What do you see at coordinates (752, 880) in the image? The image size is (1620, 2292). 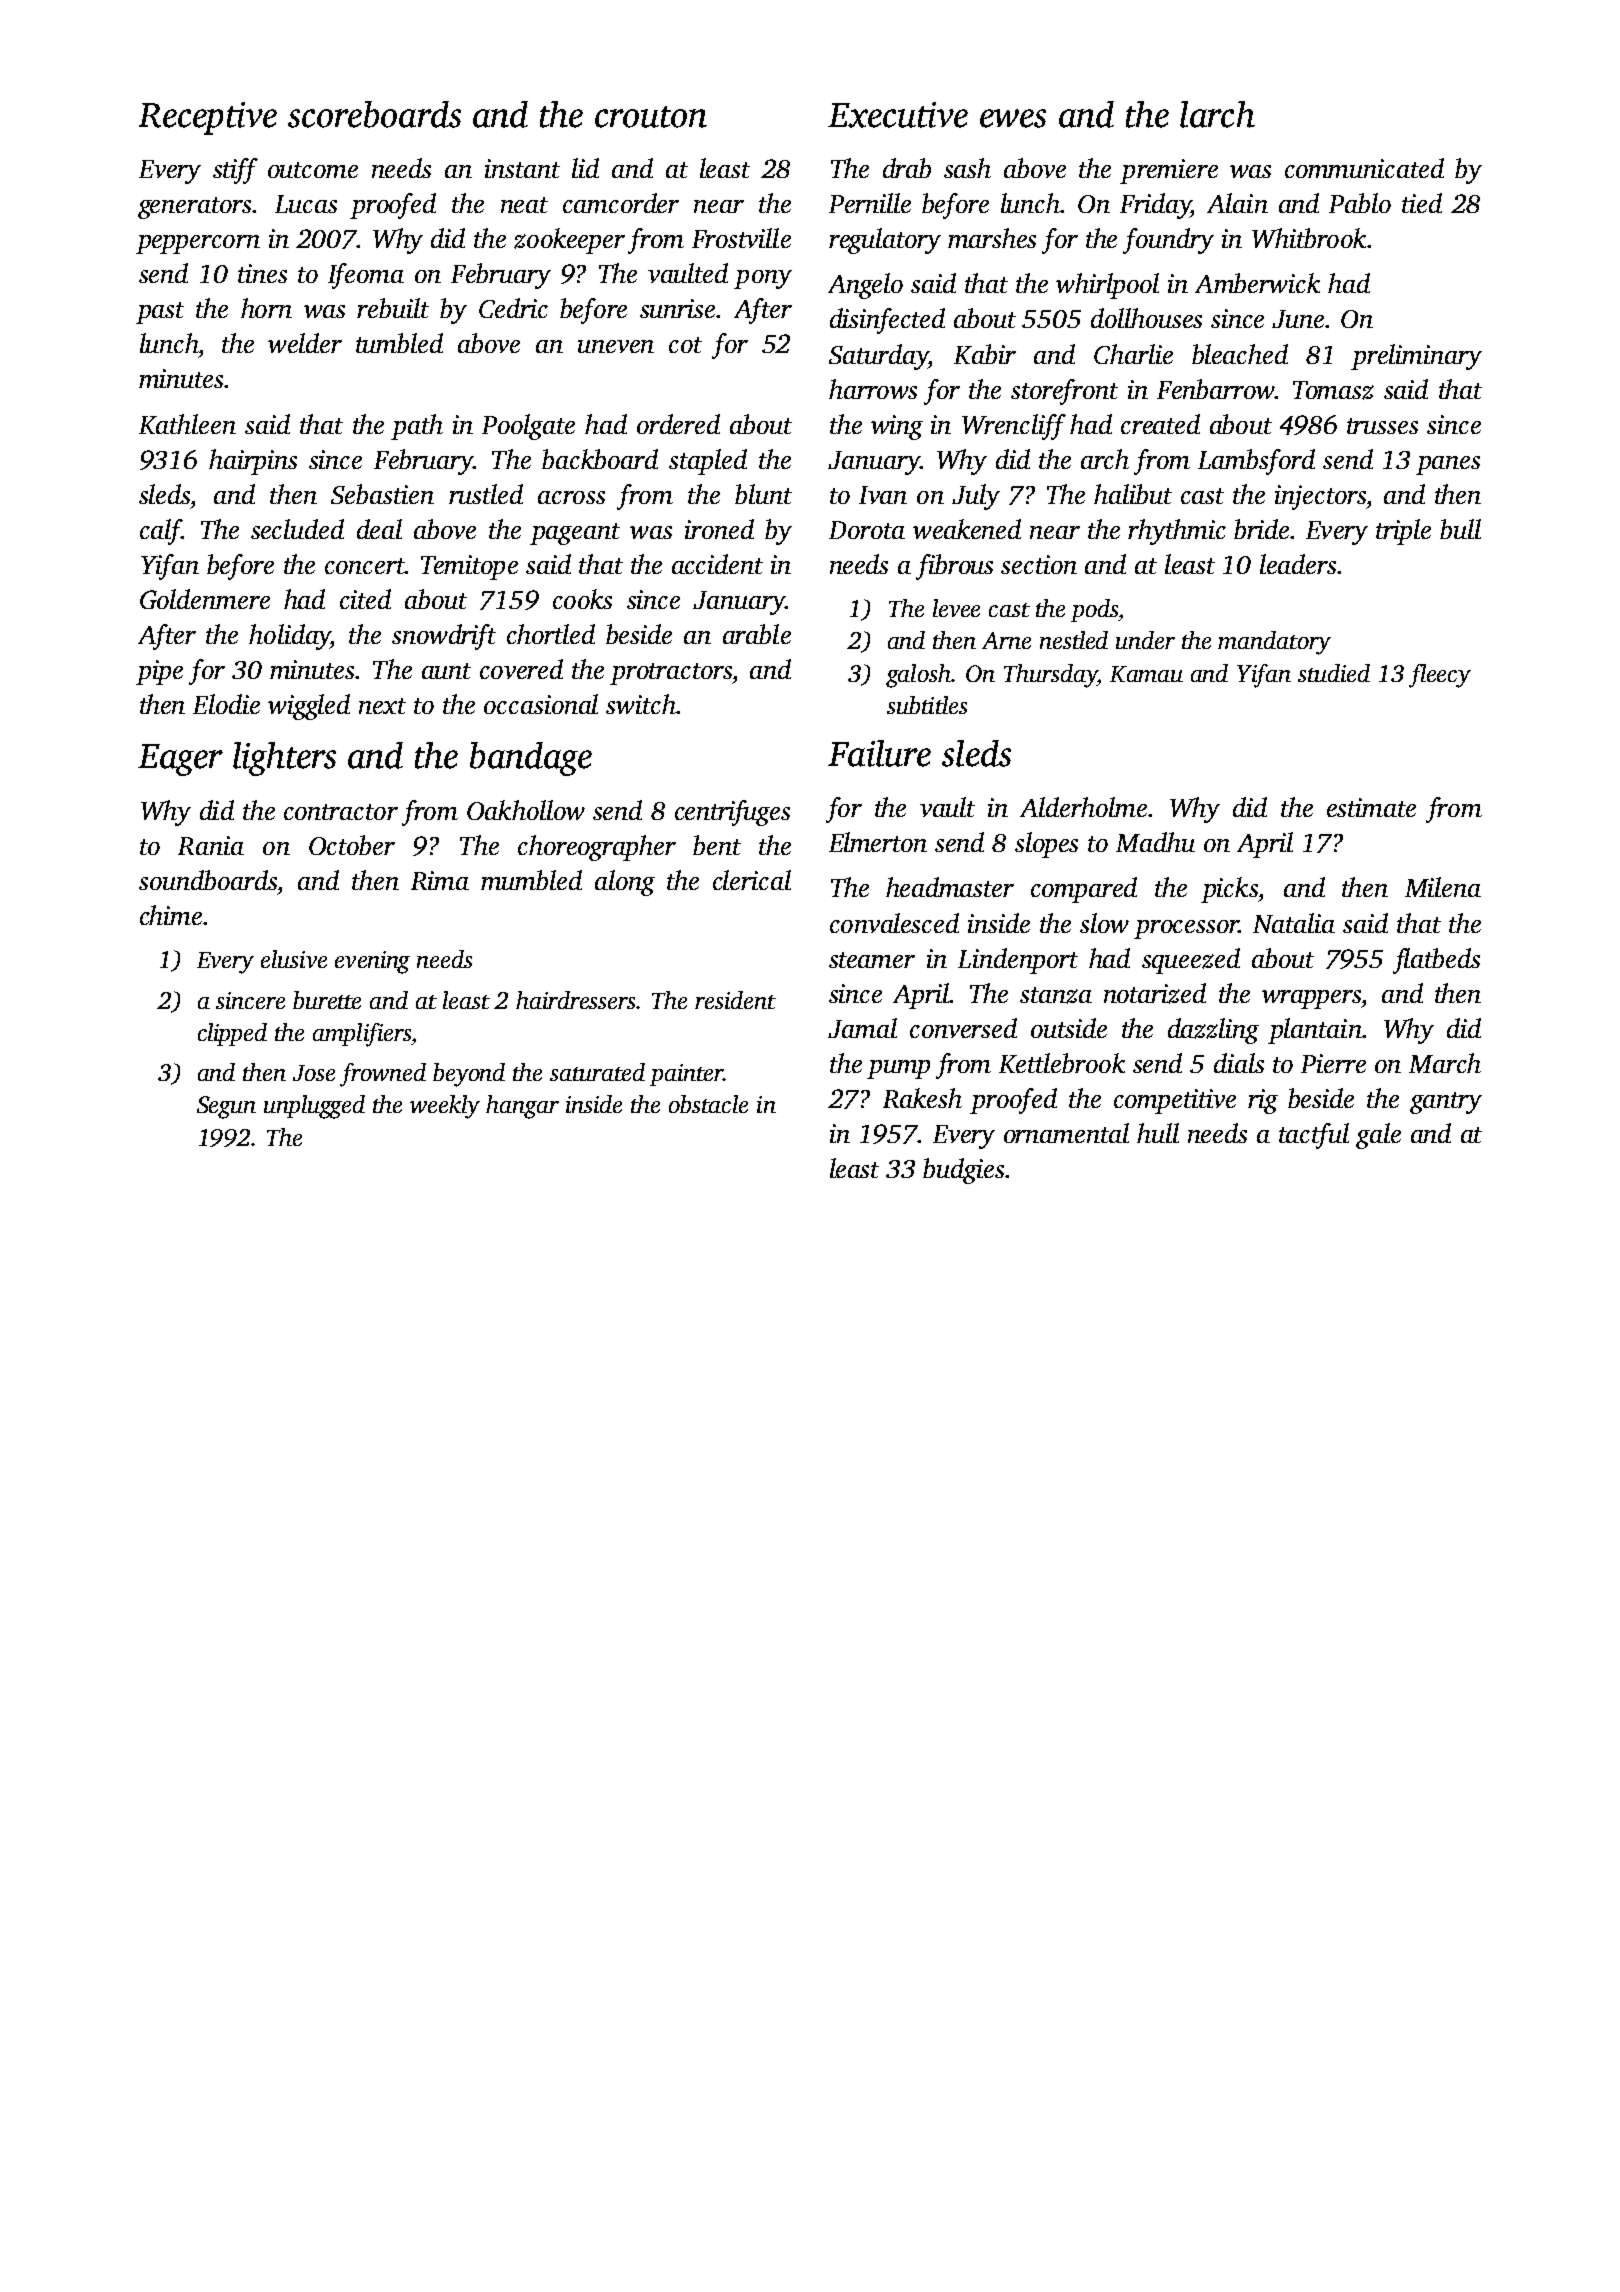 I see `clerical` at bounding box center [752, 880].
